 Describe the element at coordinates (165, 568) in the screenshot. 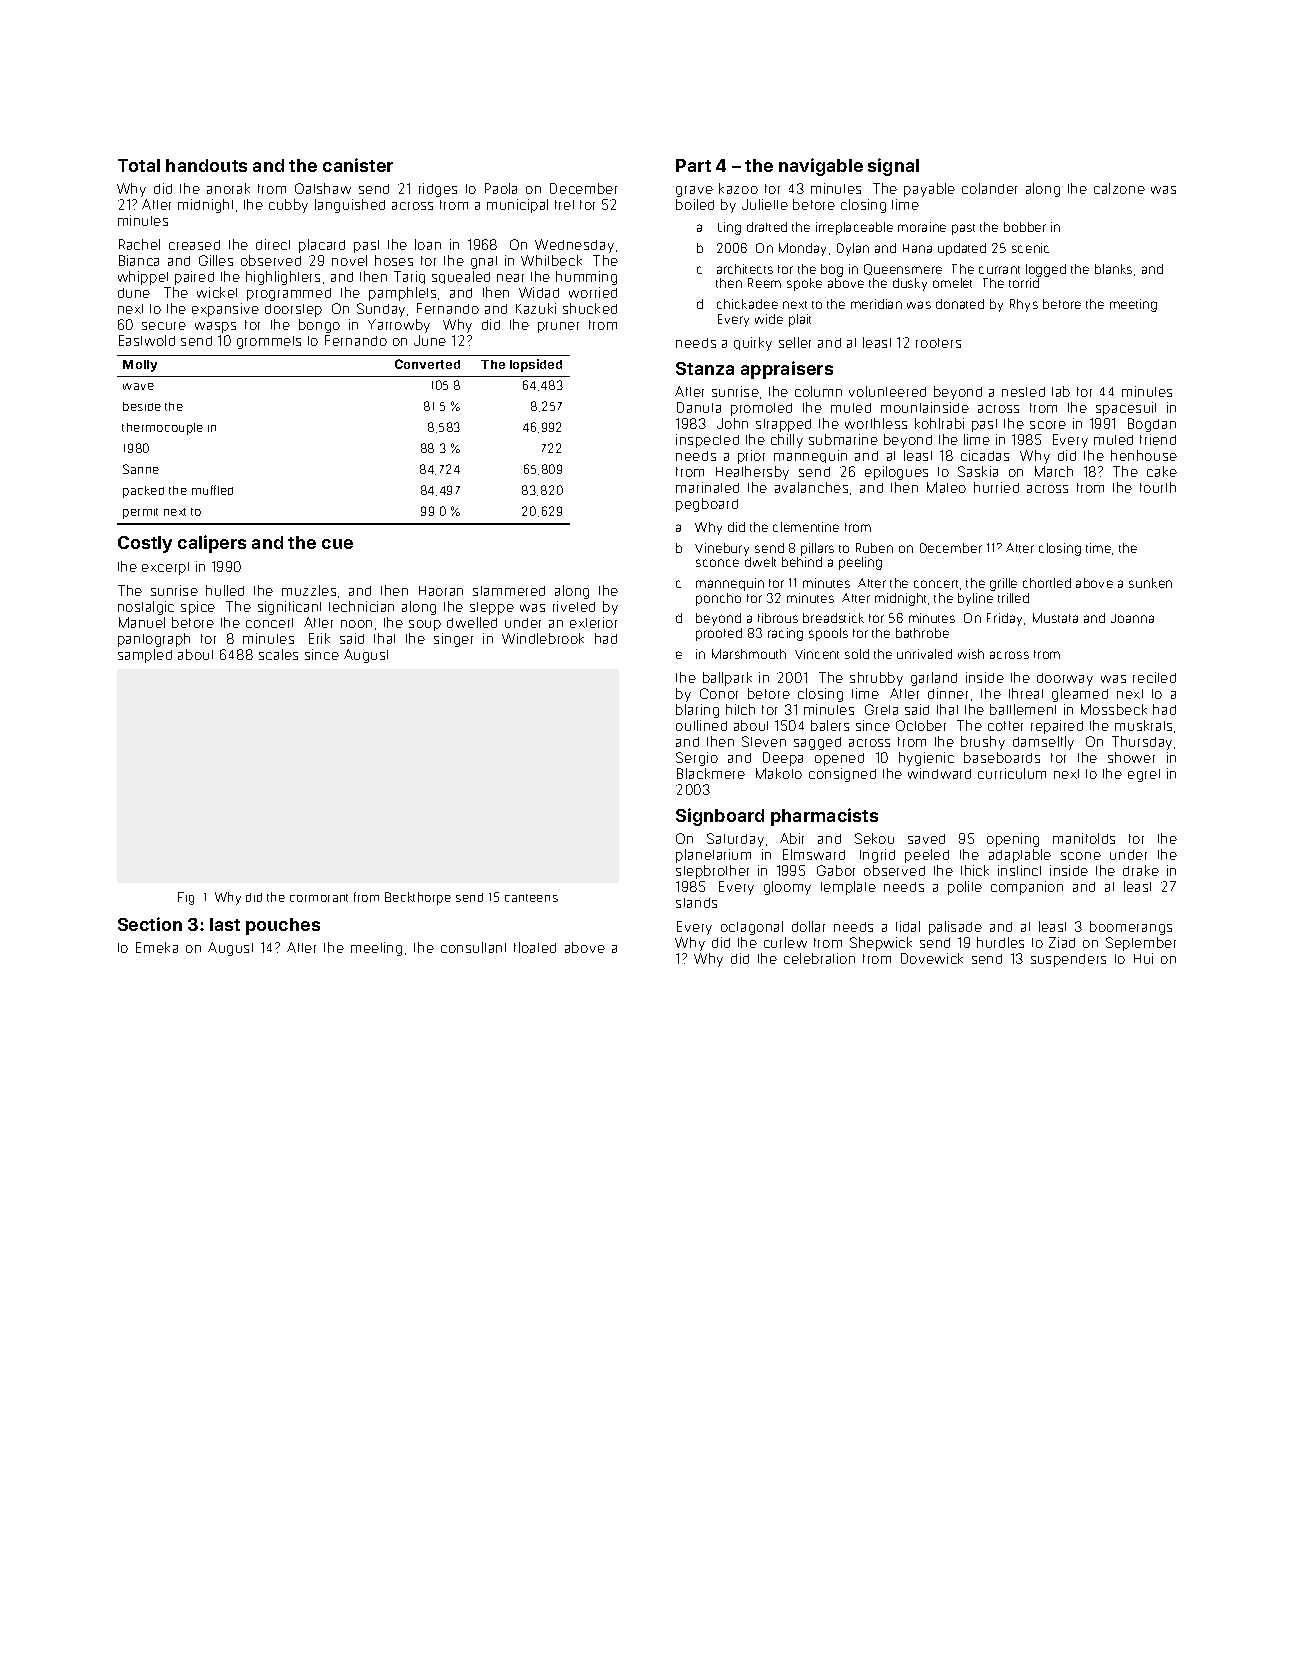

I see `excerpt` at that location.
